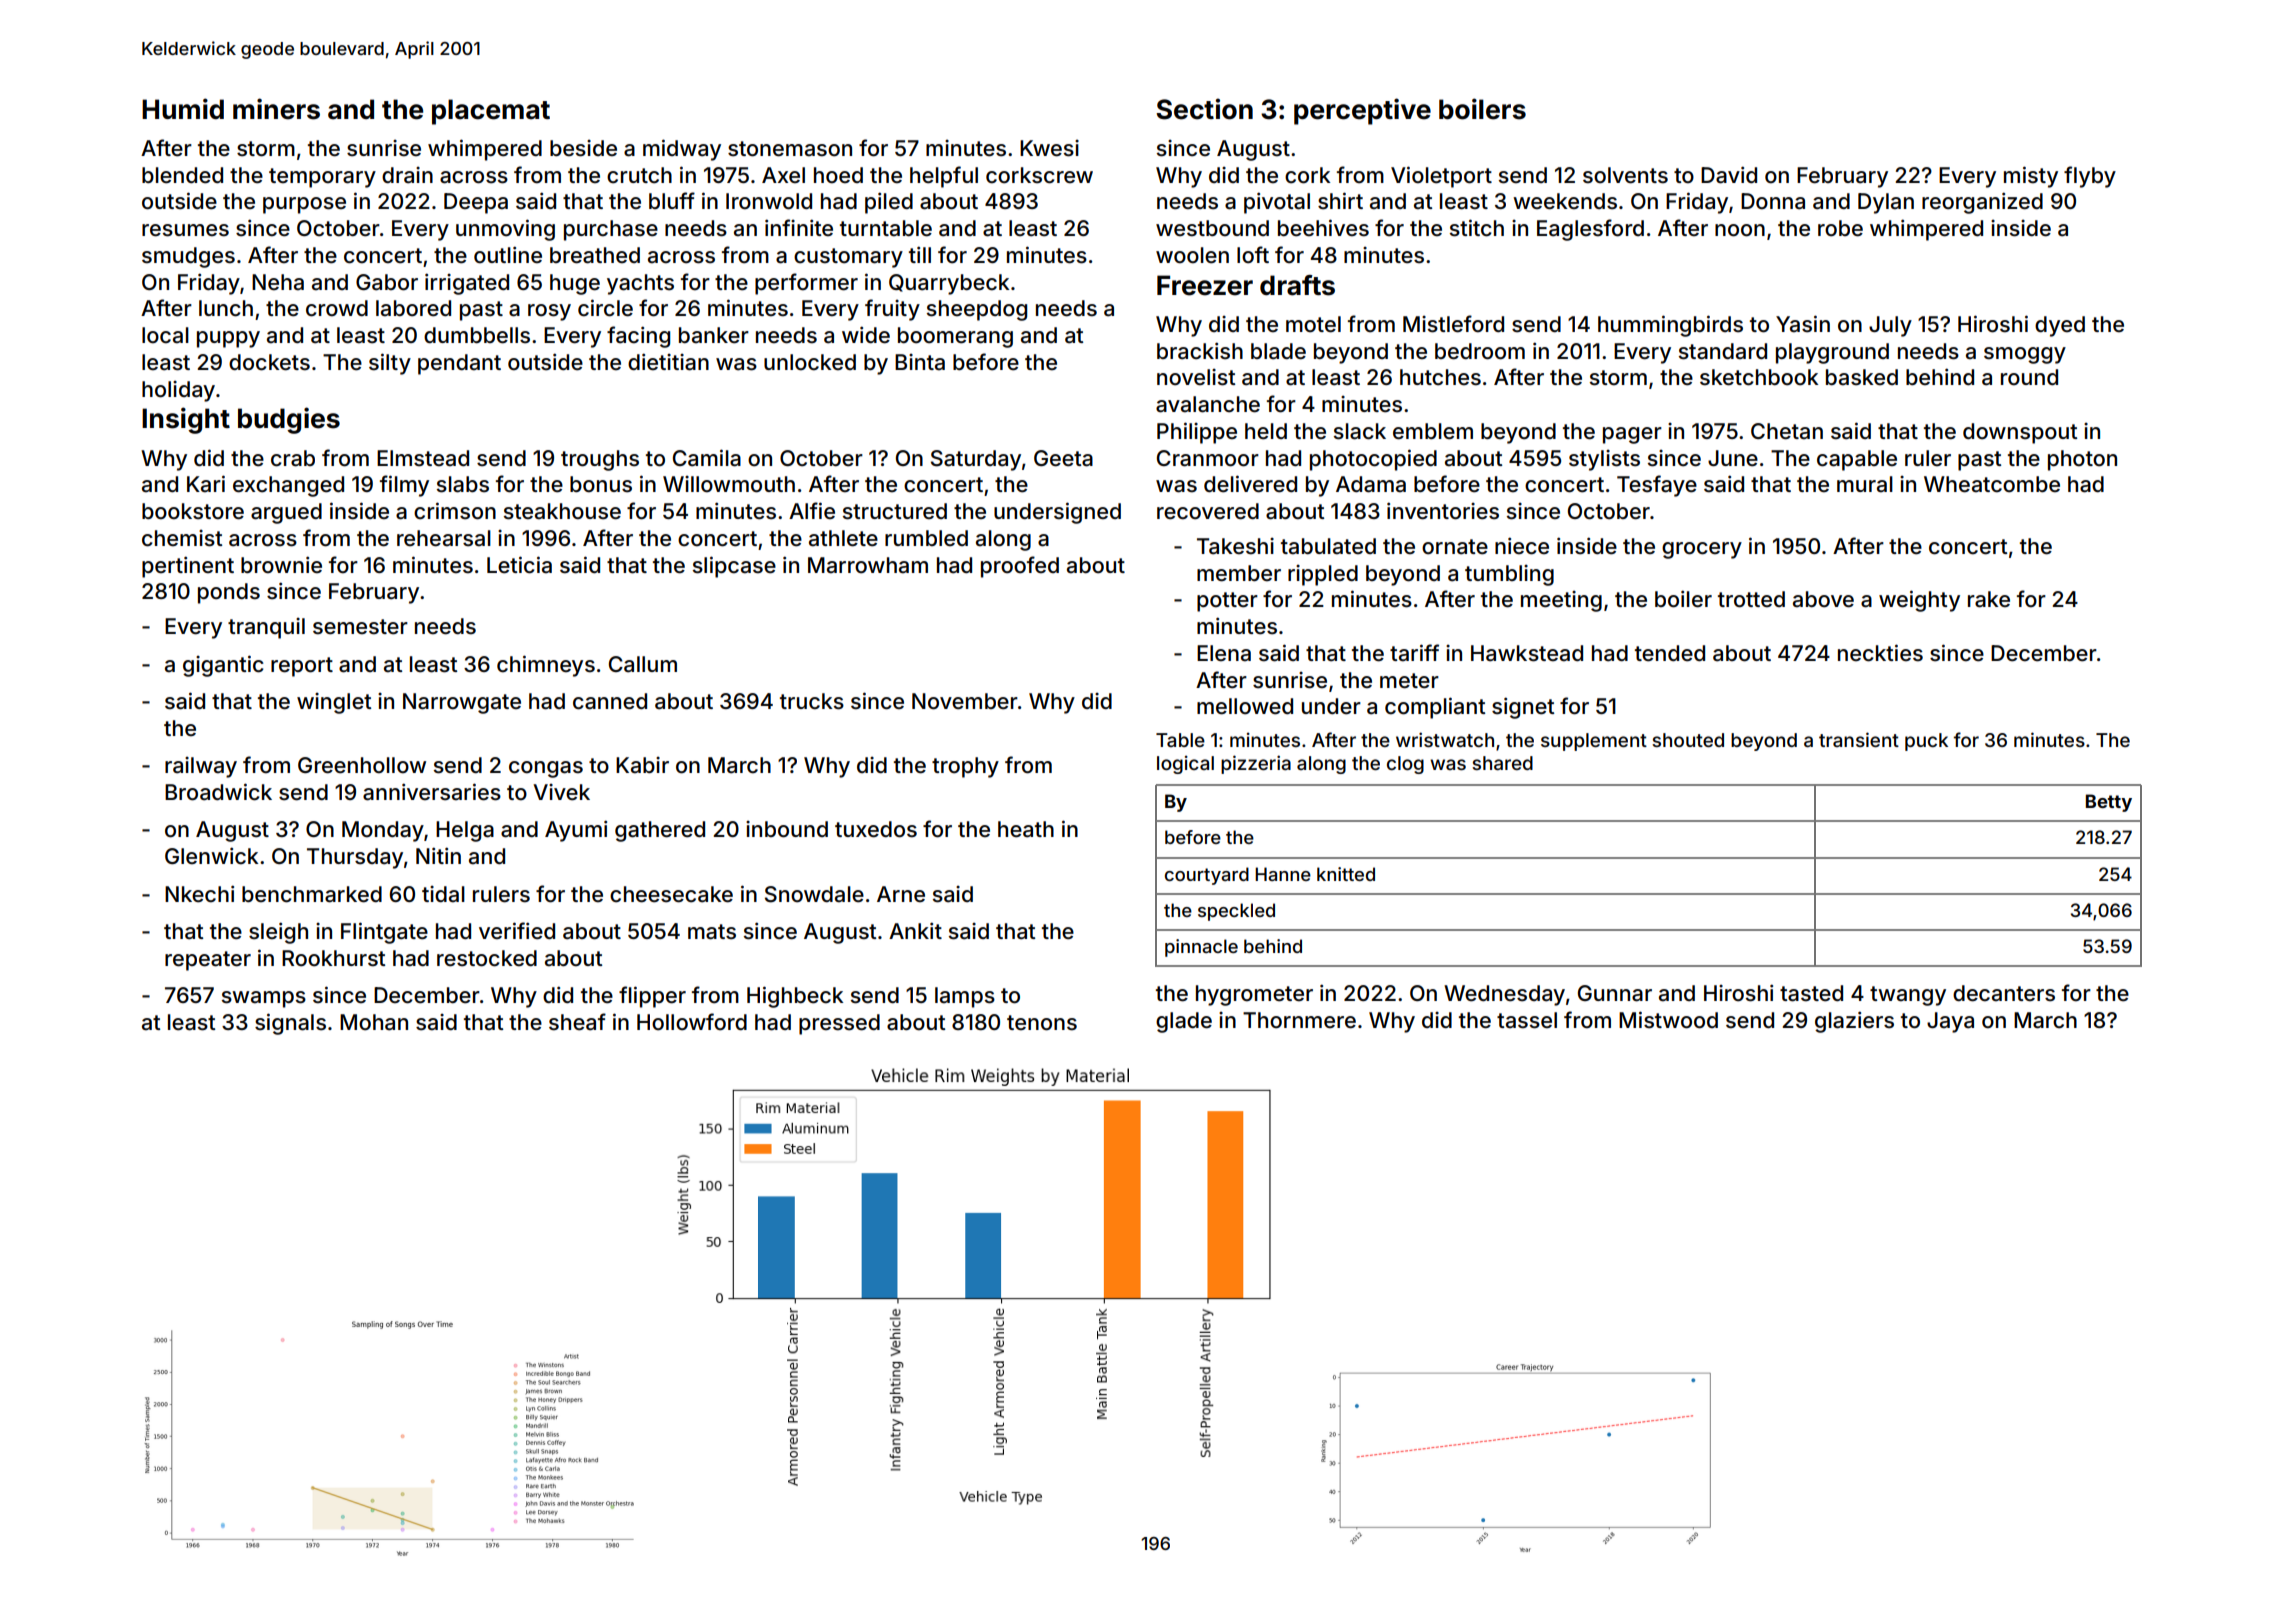 The height and width of the image is (1614, 2282). I want to click on above, so click(1823, 599).
